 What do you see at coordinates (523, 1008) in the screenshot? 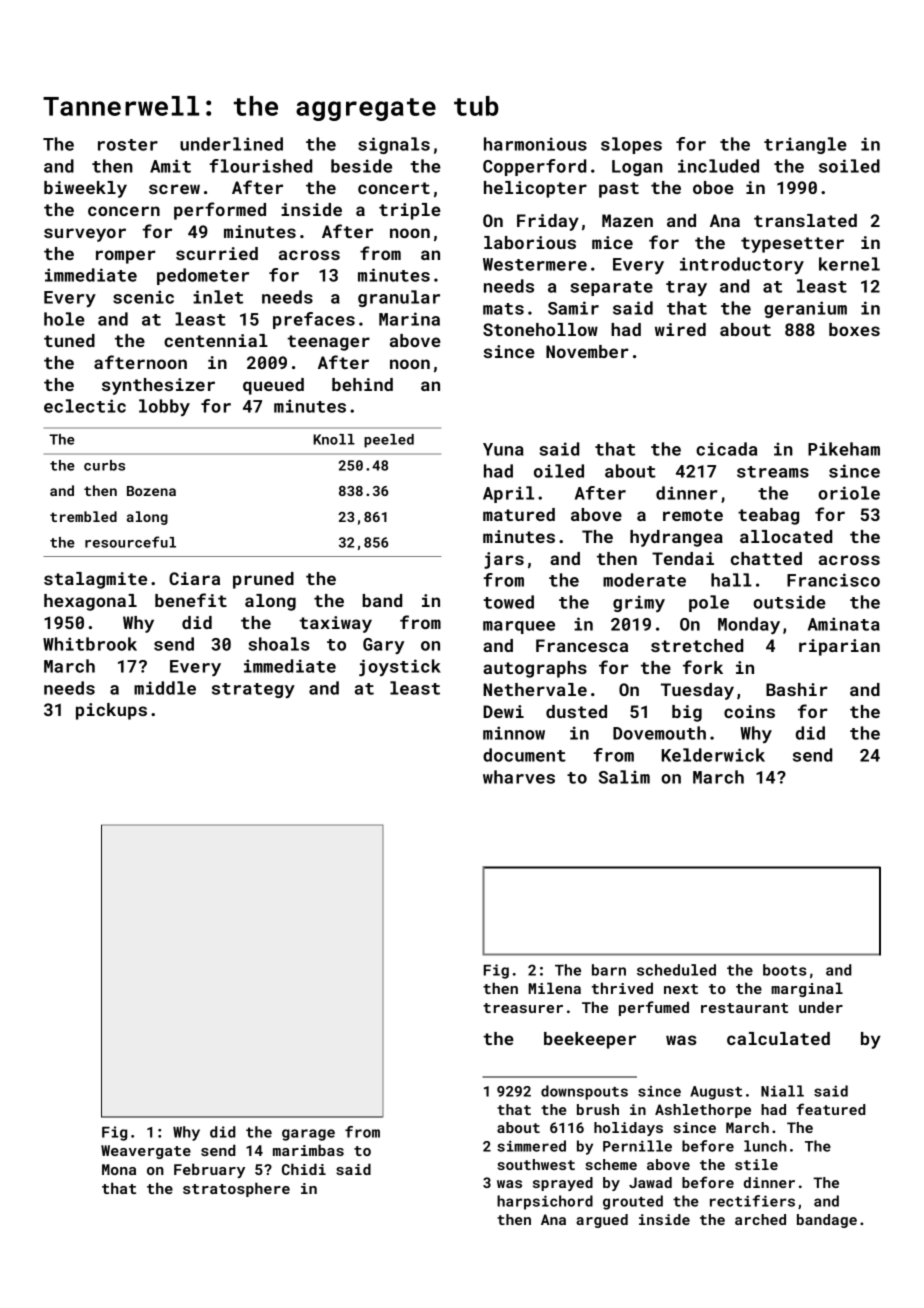
I see `treasurer` at bounding box center [523, 1008].
